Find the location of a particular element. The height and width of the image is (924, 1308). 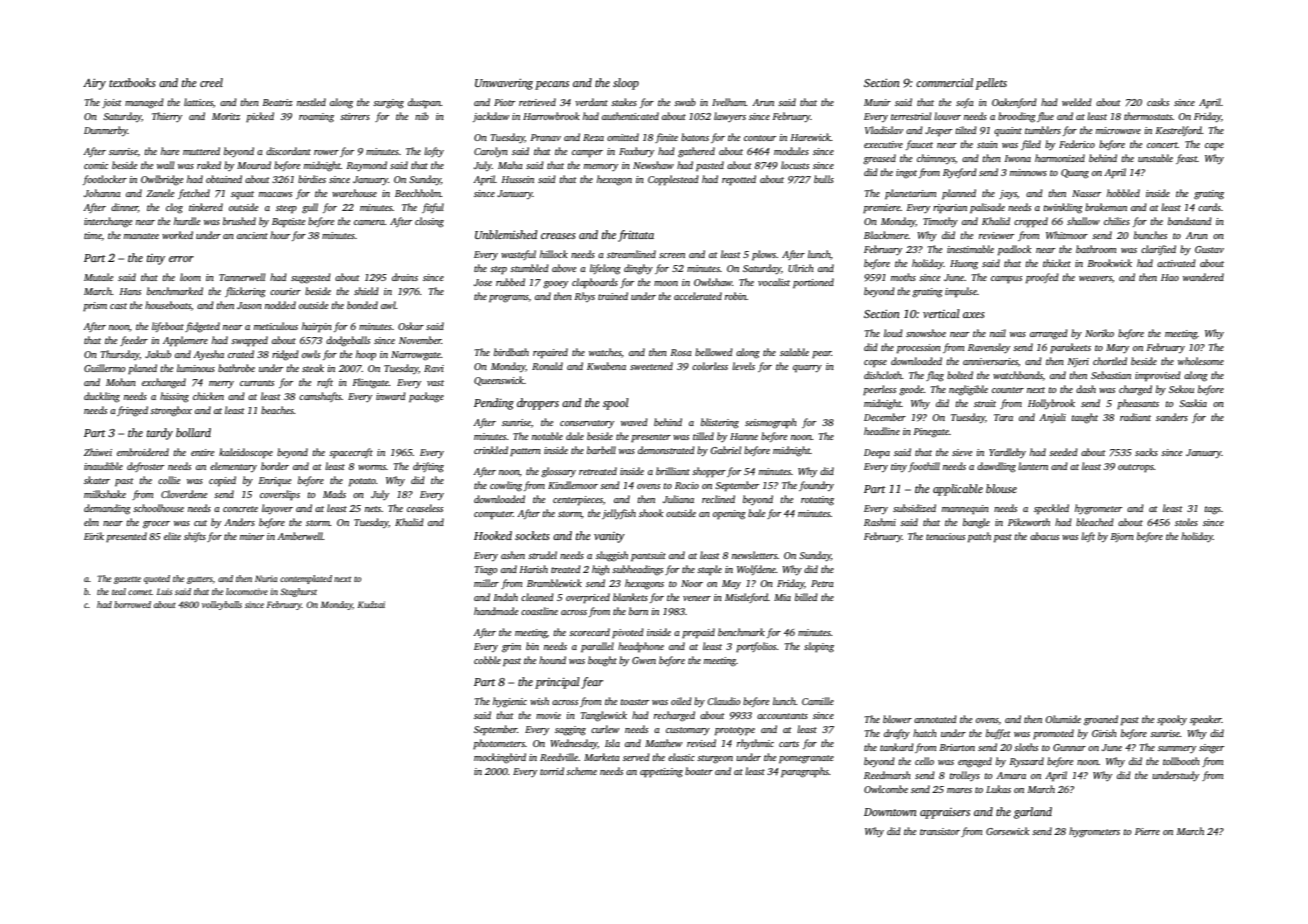

Petra is located at coordinates (822, 583).
